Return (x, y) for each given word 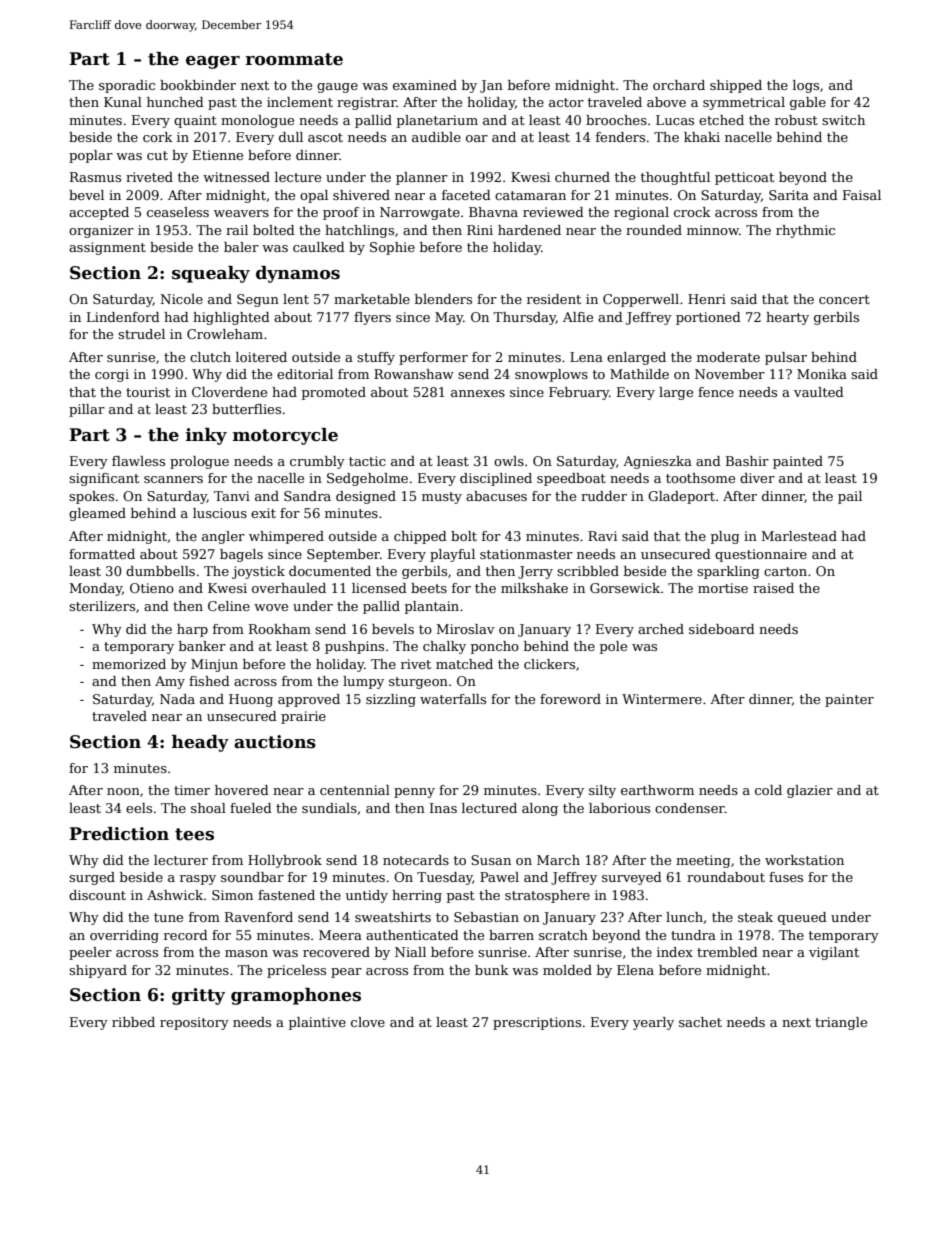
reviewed (553, 212)
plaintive (317, 1023)
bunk (492, 970)
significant (104, 479)
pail (850, 497)
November (730, 374)
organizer (101, 231)
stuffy (376, 358)
